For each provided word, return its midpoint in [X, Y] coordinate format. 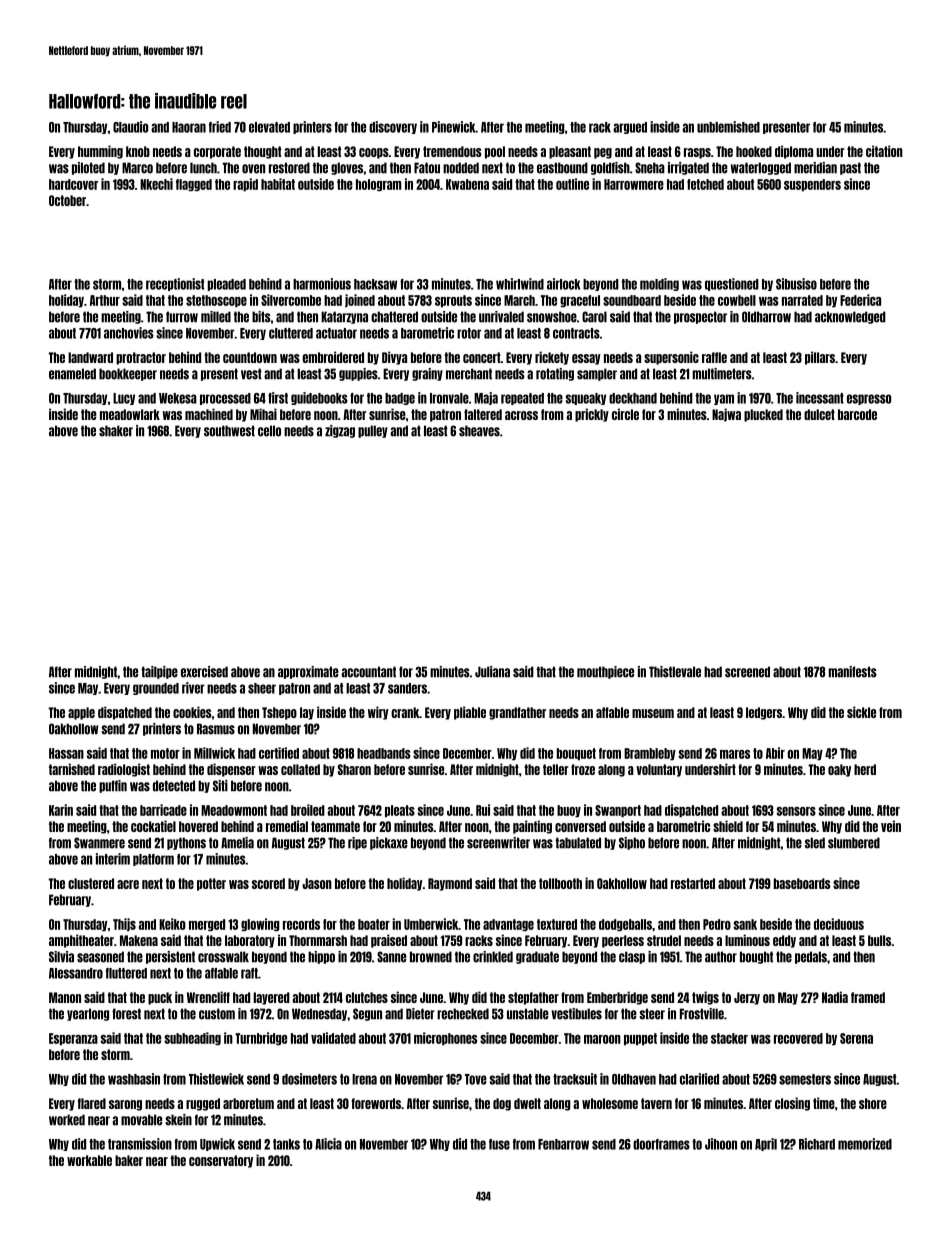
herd [865, 769]
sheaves [479, 431]
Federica [860, 300]
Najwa [726, 415]
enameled [72, 374]
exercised [204, 672]
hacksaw [375, 284]
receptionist [175, 284]
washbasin [134, 1079]
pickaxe [389, 843]
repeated [522, 399]
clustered [91, 883]
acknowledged [850, 317]
